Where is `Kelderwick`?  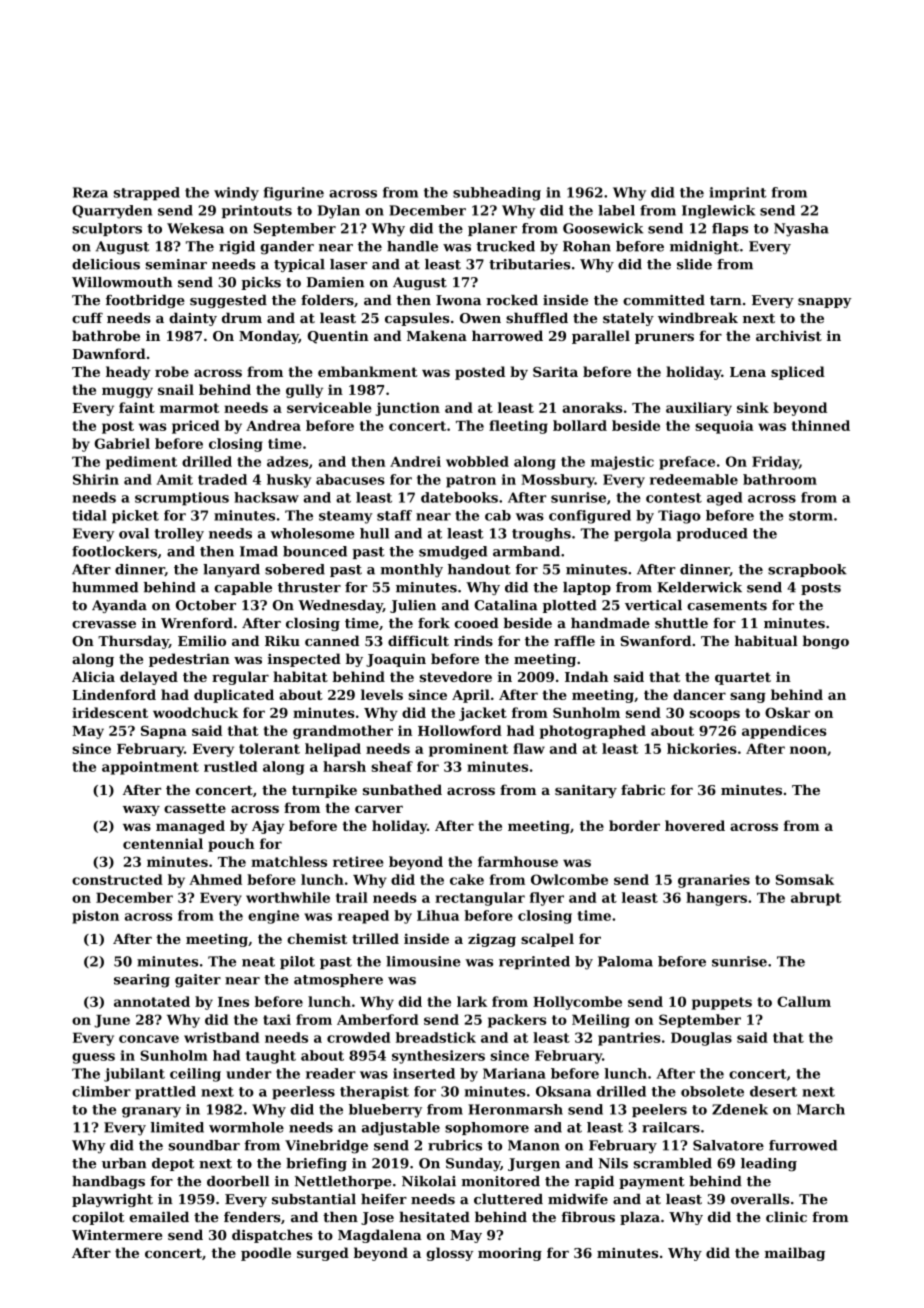 Kelderwick is located at coordinates (699, 587).
